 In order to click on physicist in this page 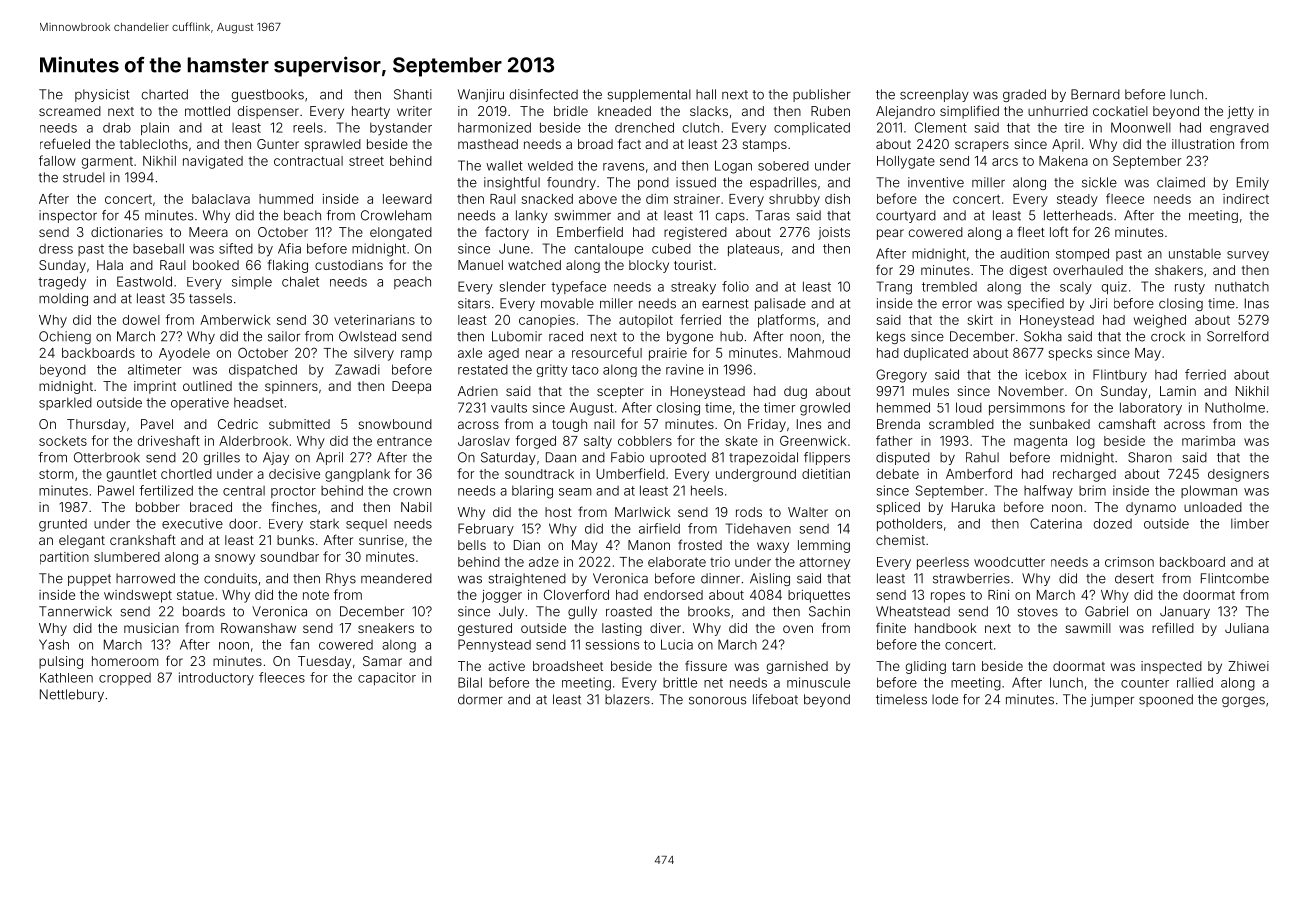, I will do `click(102, 95)`.
